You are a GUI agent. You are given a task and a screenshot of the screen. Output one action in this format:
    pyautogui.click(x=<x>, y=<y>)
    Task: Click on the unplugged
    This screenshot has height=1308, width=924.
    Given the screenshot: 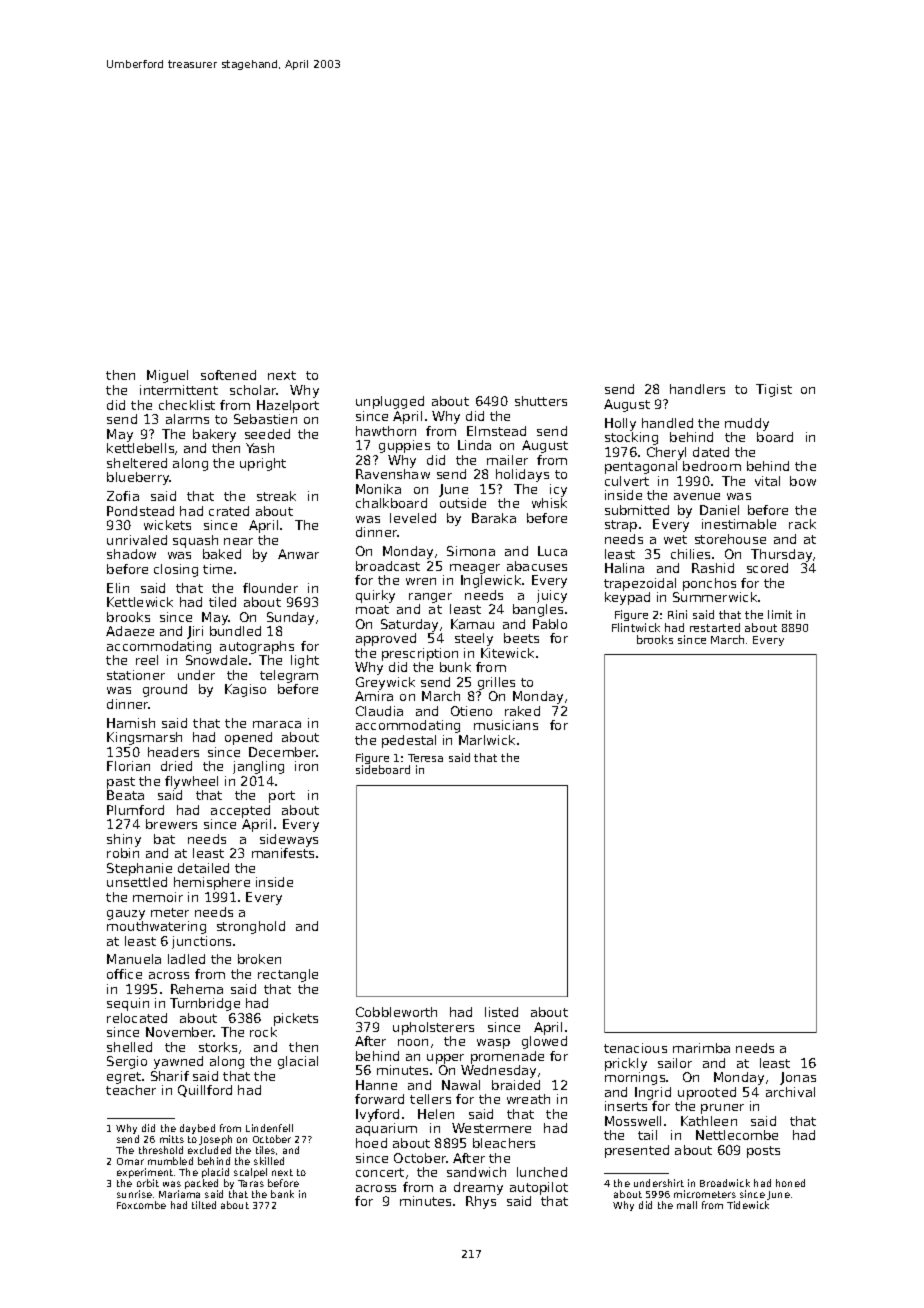 What is the action you would take?
    pyautogui.click(x=390, y=402)
